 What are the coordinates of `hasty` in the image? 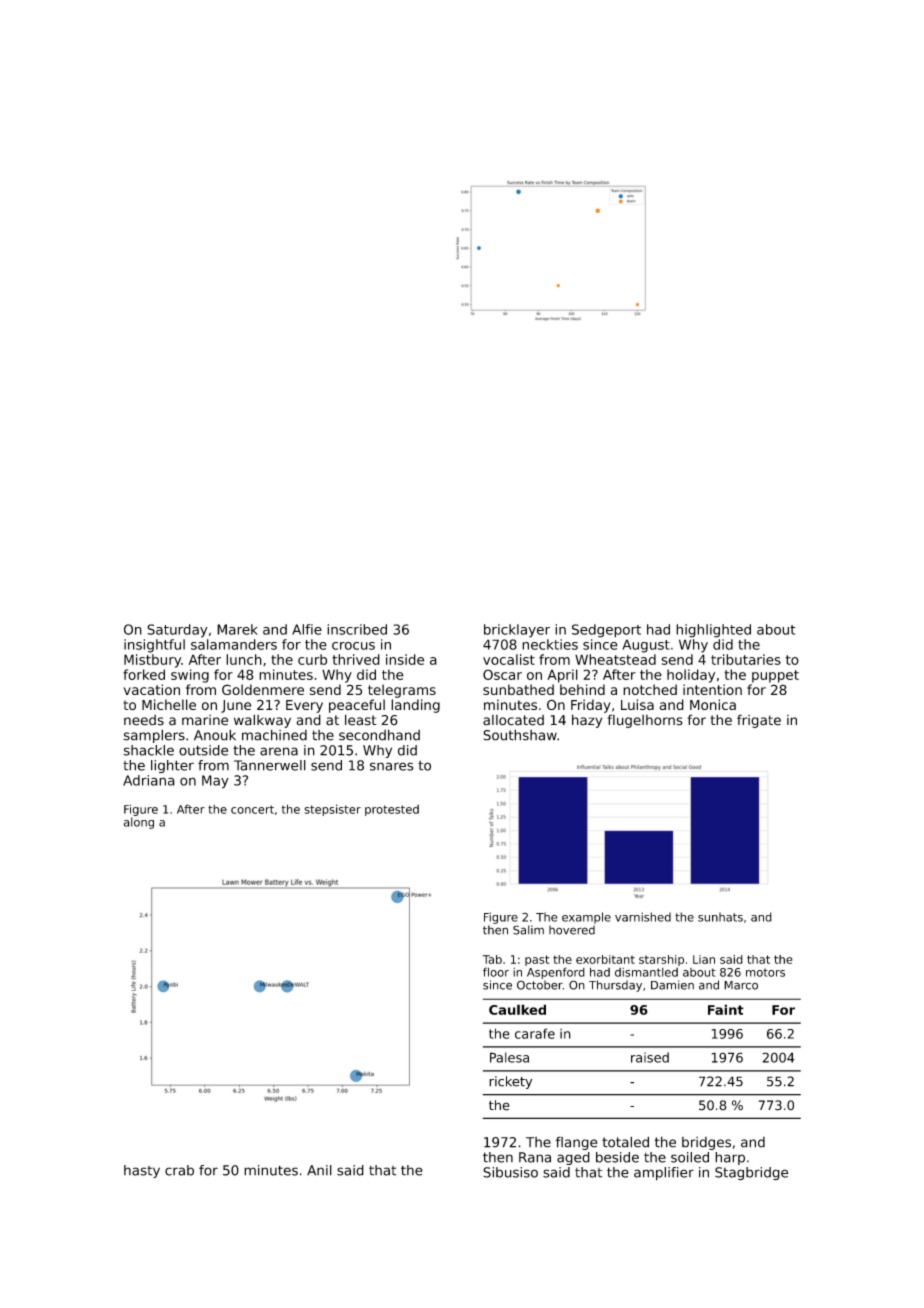 It's located at (142, 1171).
